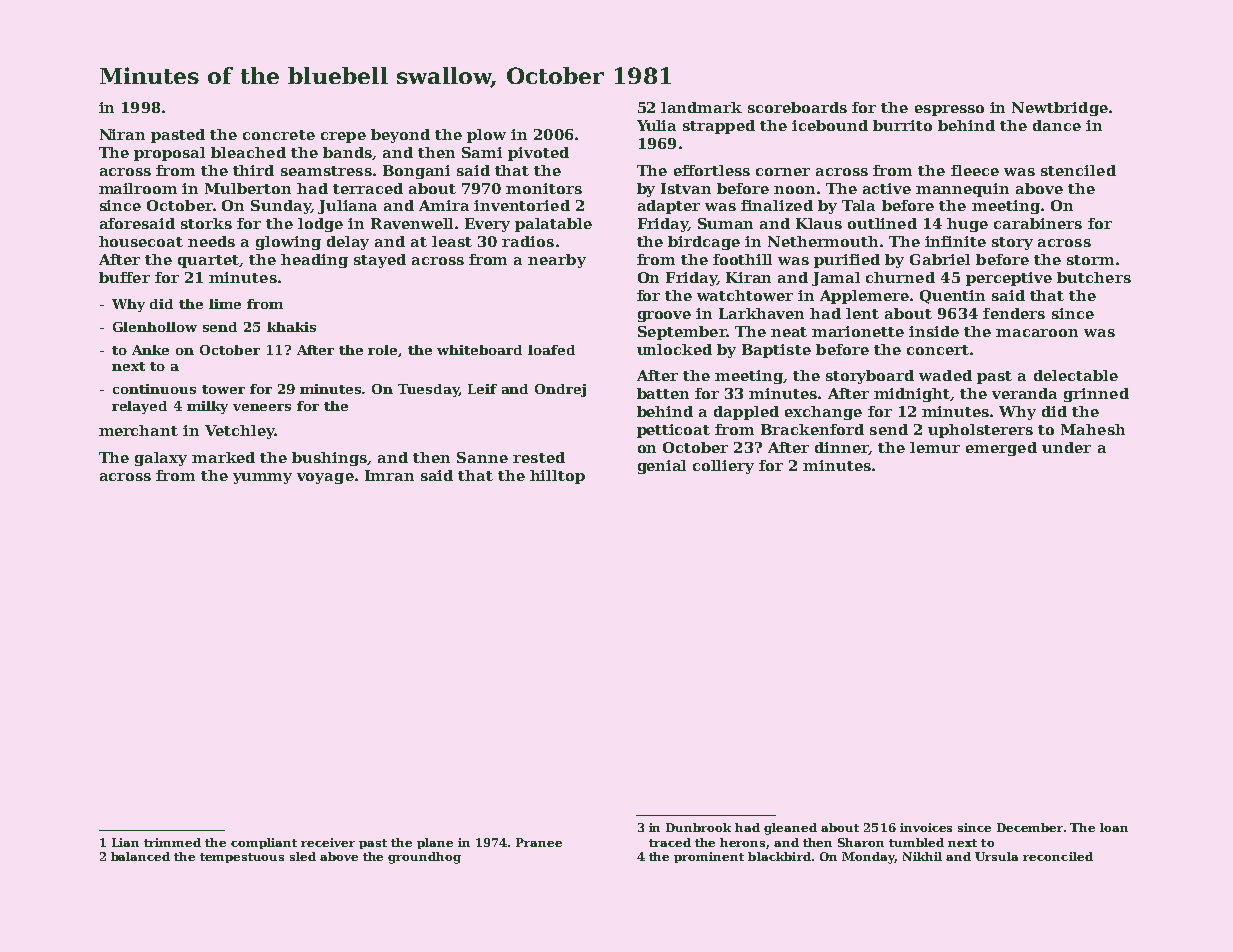 The height and width of the screenshot is (952, 1233). Describe the element at coordinates (1066, 447) in the screenshot. I see `under` at that location.
